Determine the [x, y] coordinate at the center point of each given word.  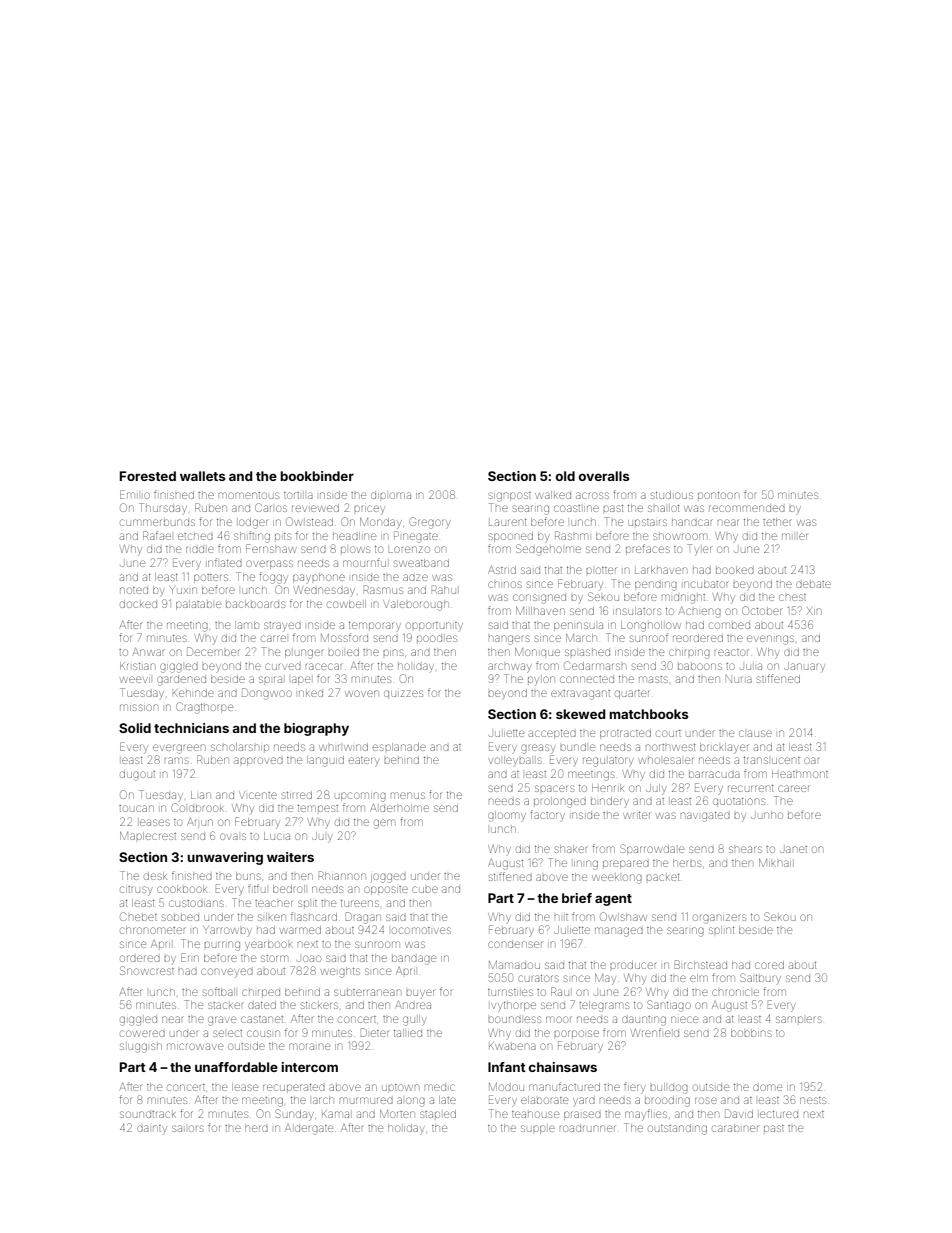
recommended [747, 508]
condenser [515, 944]
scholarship [240, 747]
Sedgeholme [548, 550]
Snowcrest [147, 970]
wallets [203, 476]
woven [362, 693]
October [761, 610]
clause [755, 733]
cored [769, 965]
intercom [309, 1067]
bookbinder [317, 476]
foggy [273, 578]
